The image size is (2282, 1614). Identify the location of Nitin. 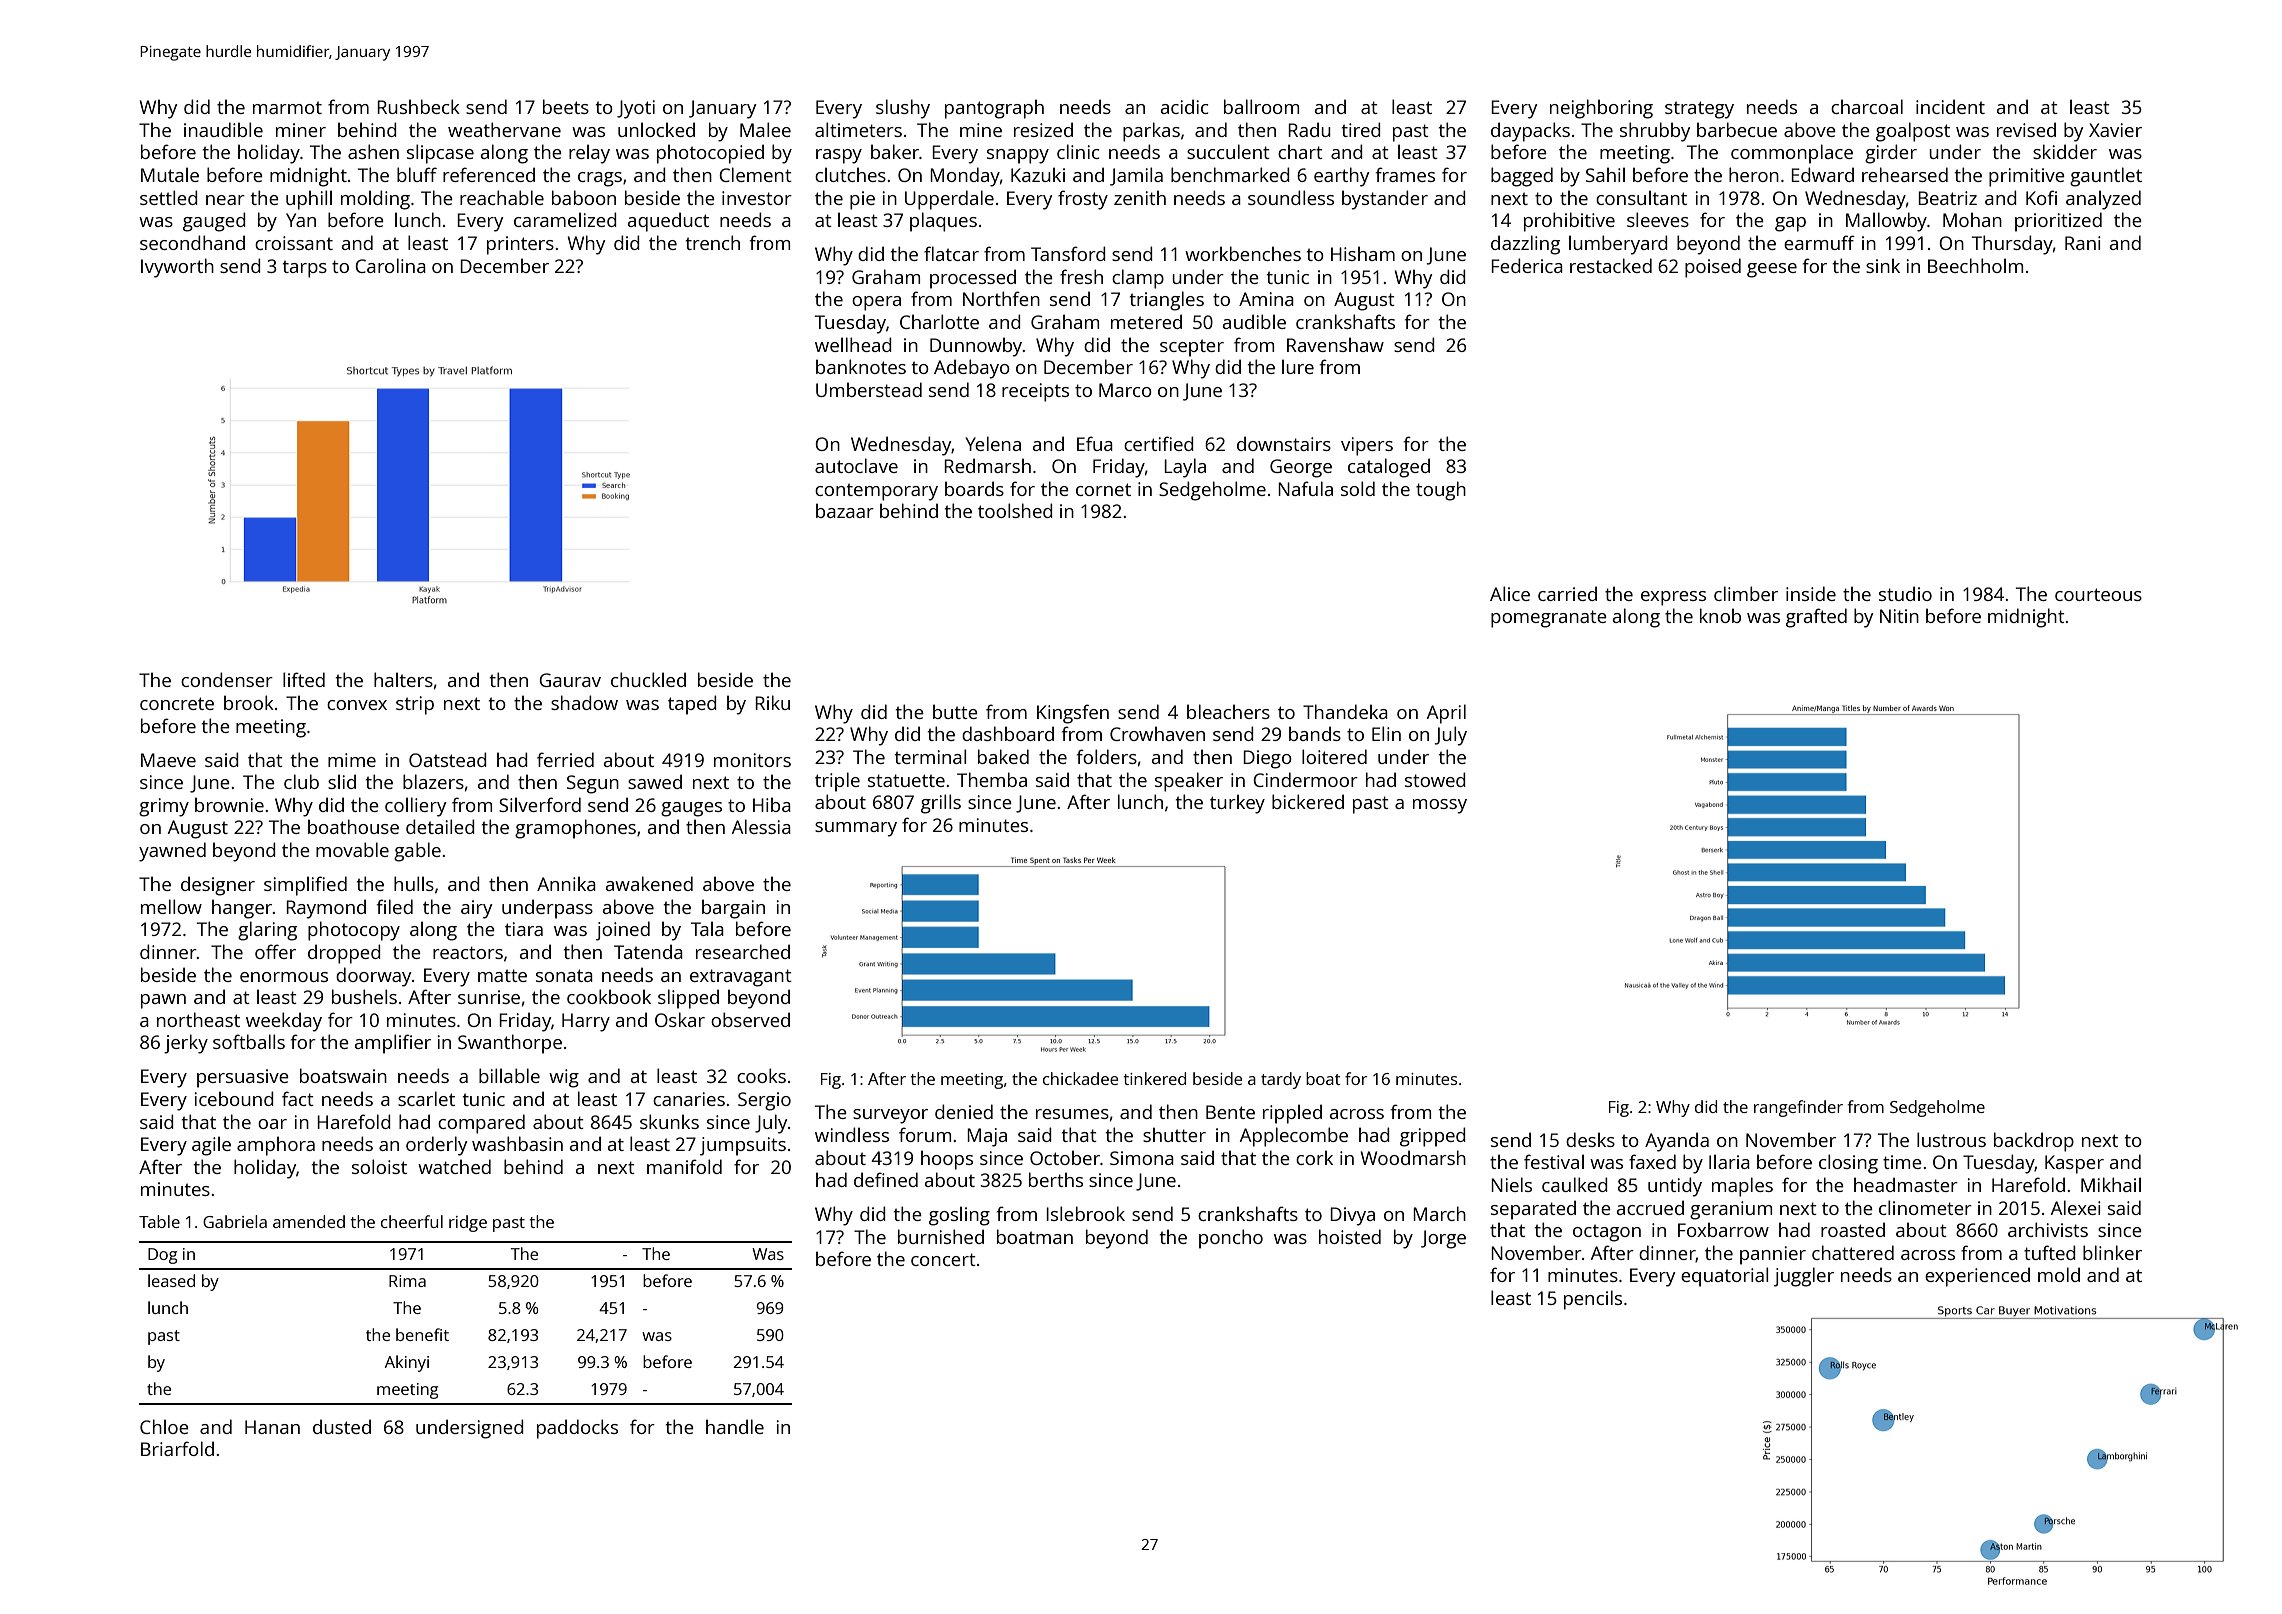
(1899, 616).
